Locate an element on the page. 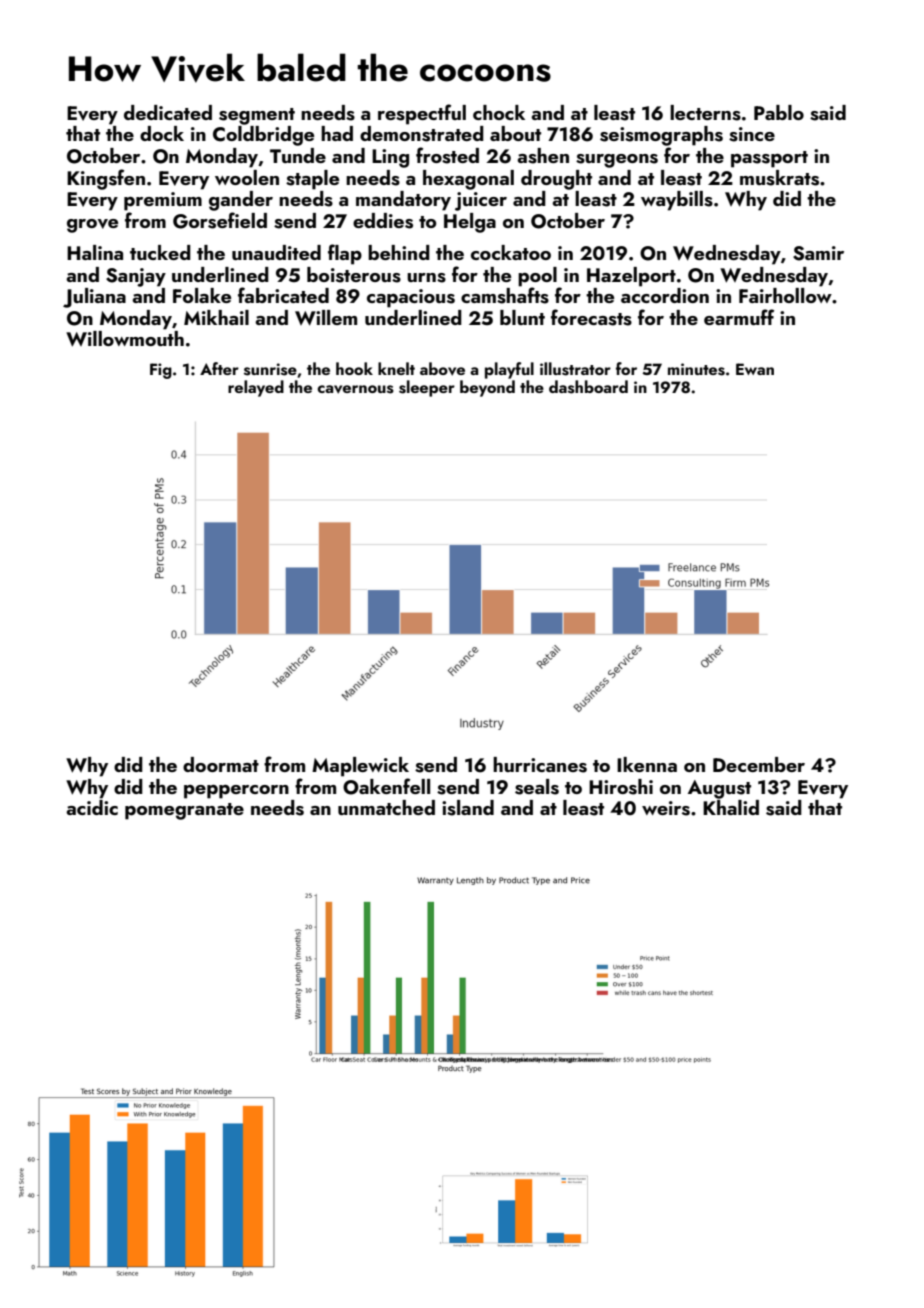 The height and width of the image is (1308, 924). Maplewick is located at coordinates (360, 767).
